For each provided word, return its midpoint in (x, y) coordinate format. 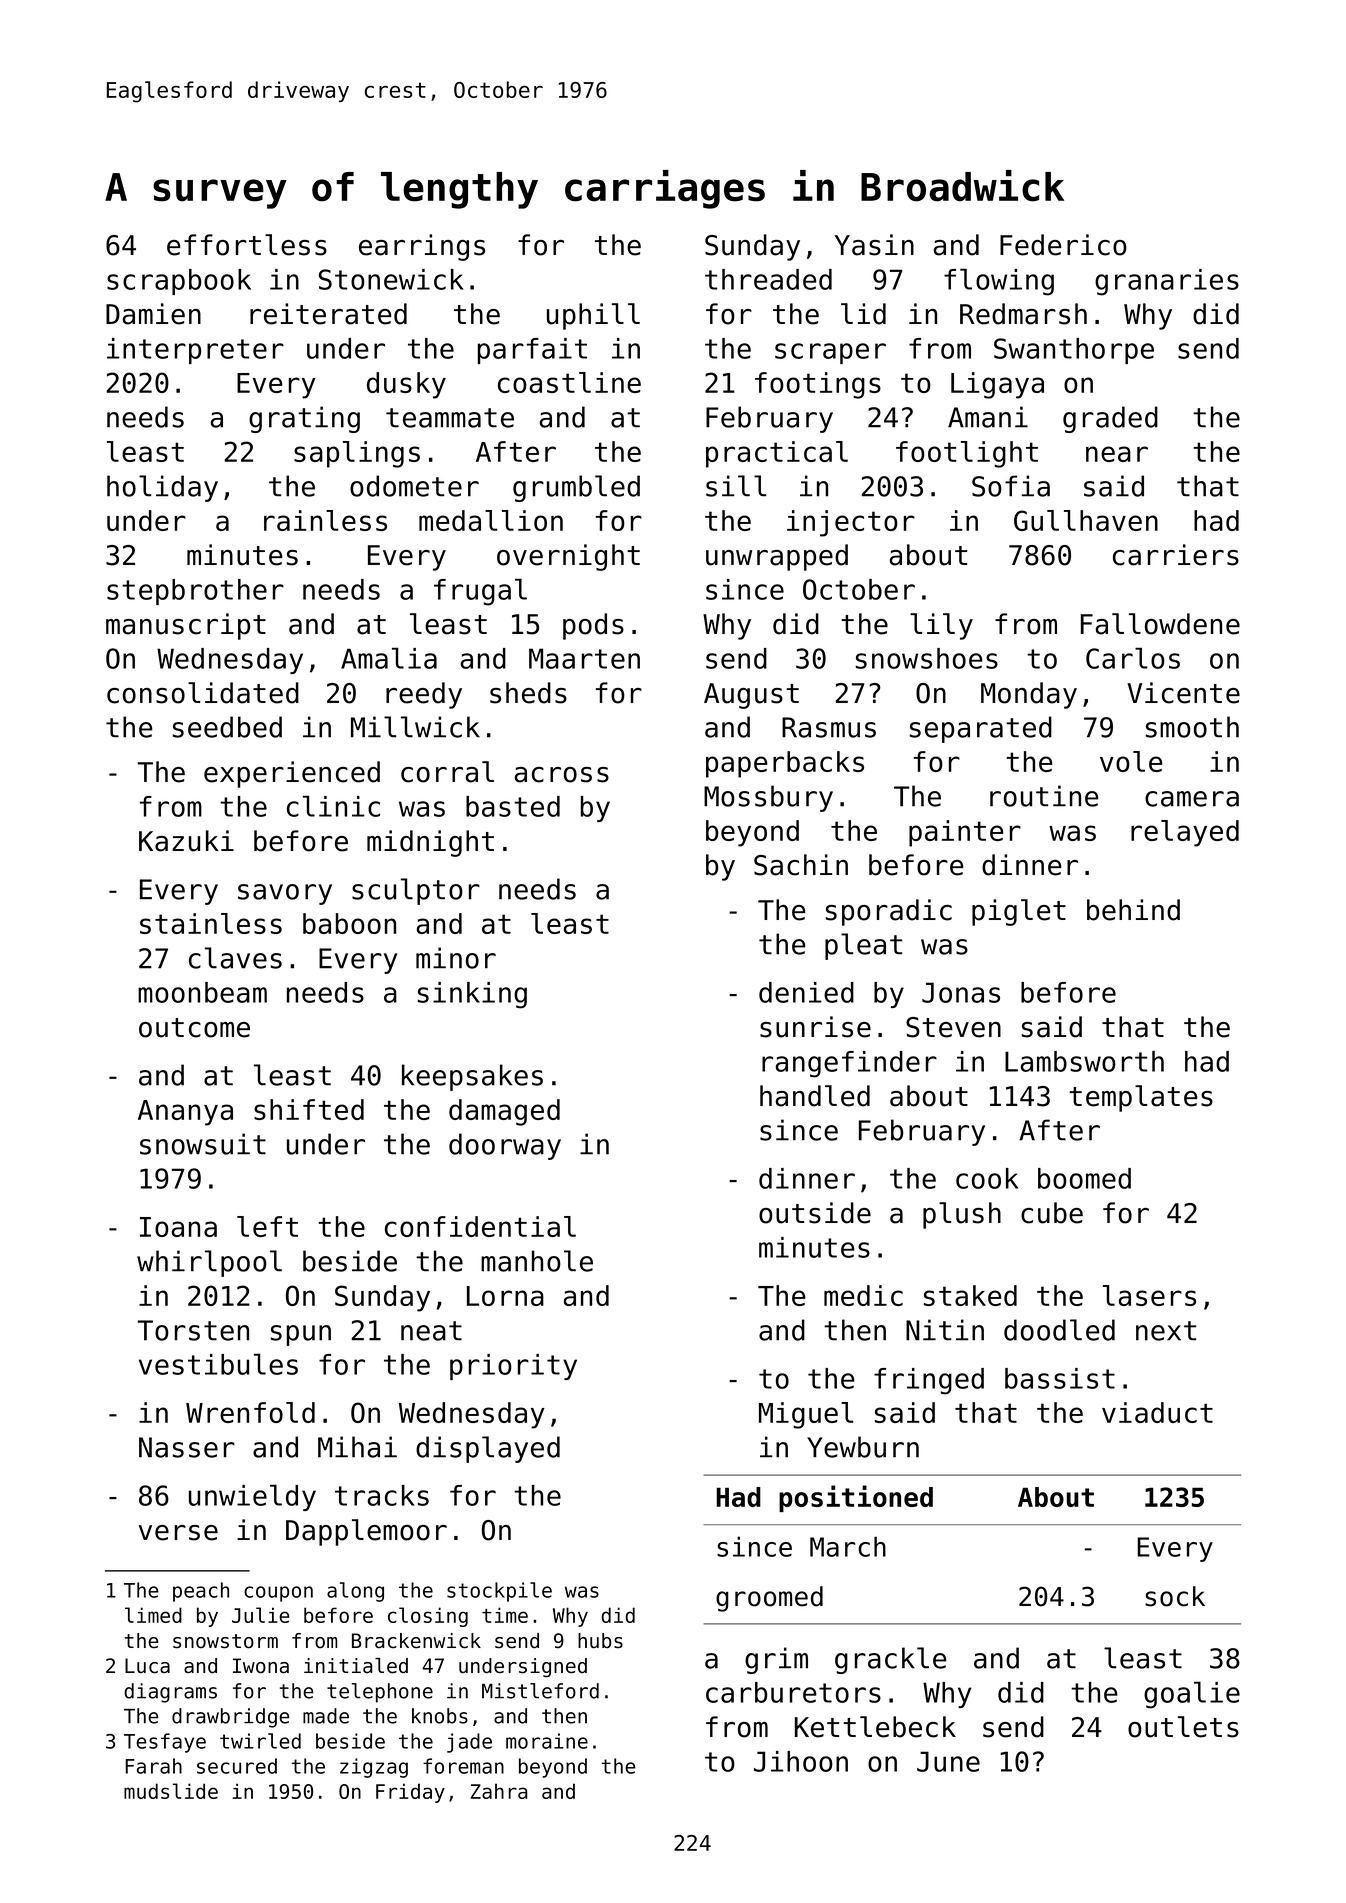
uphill (593, 316)
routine (1044, 796)
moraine (547, 1741)
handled (815, 1096)
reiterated (328, 314)
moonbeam (202, 992)
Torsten (193, 1330)
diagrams (170, 1693)
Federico (1063, 245)
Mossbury (768, 798)
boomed (1084, 1178)
